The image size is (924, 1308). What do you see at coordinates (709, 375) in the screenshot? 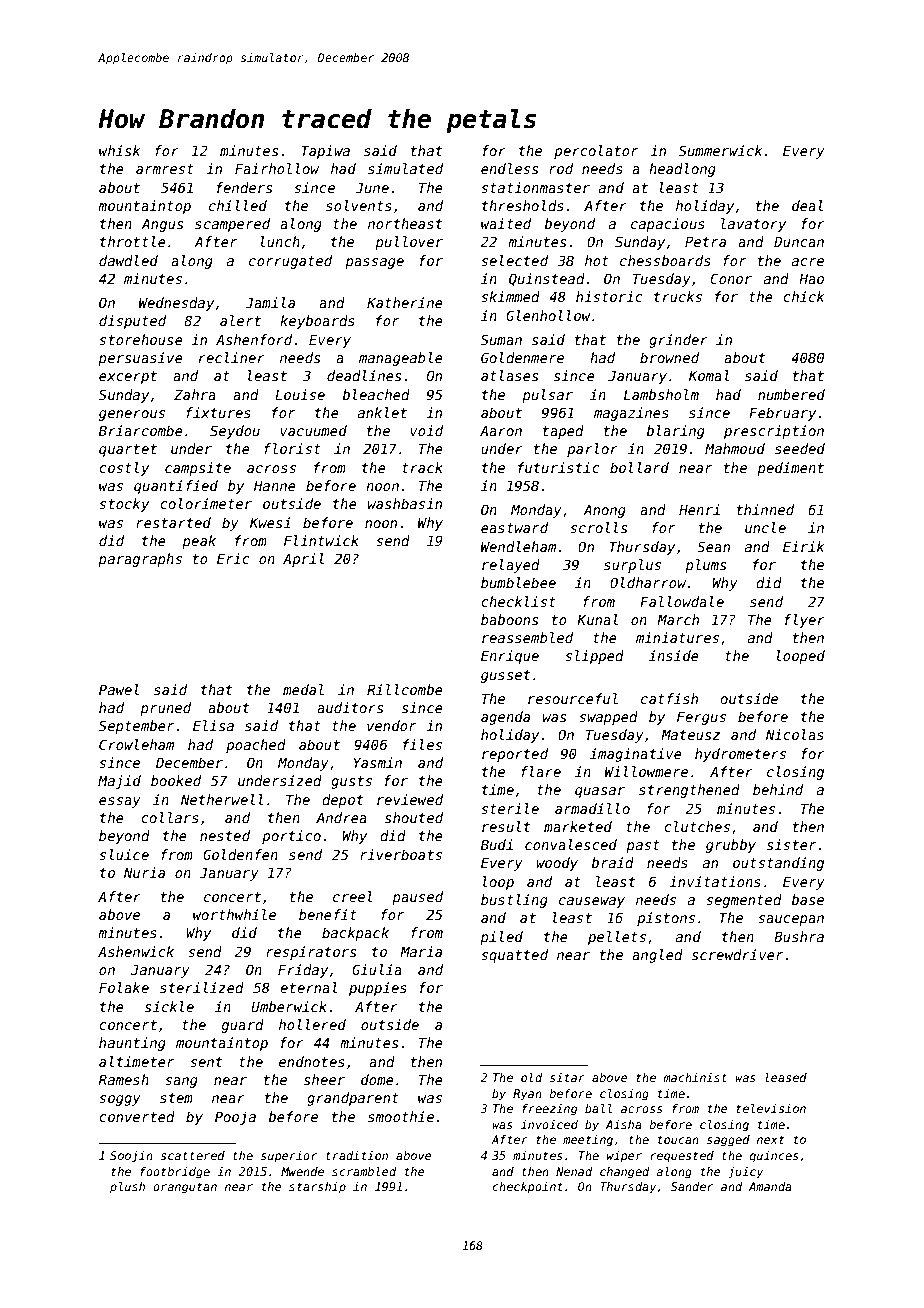
I see `Komal` at bounding box center [709, 375].
